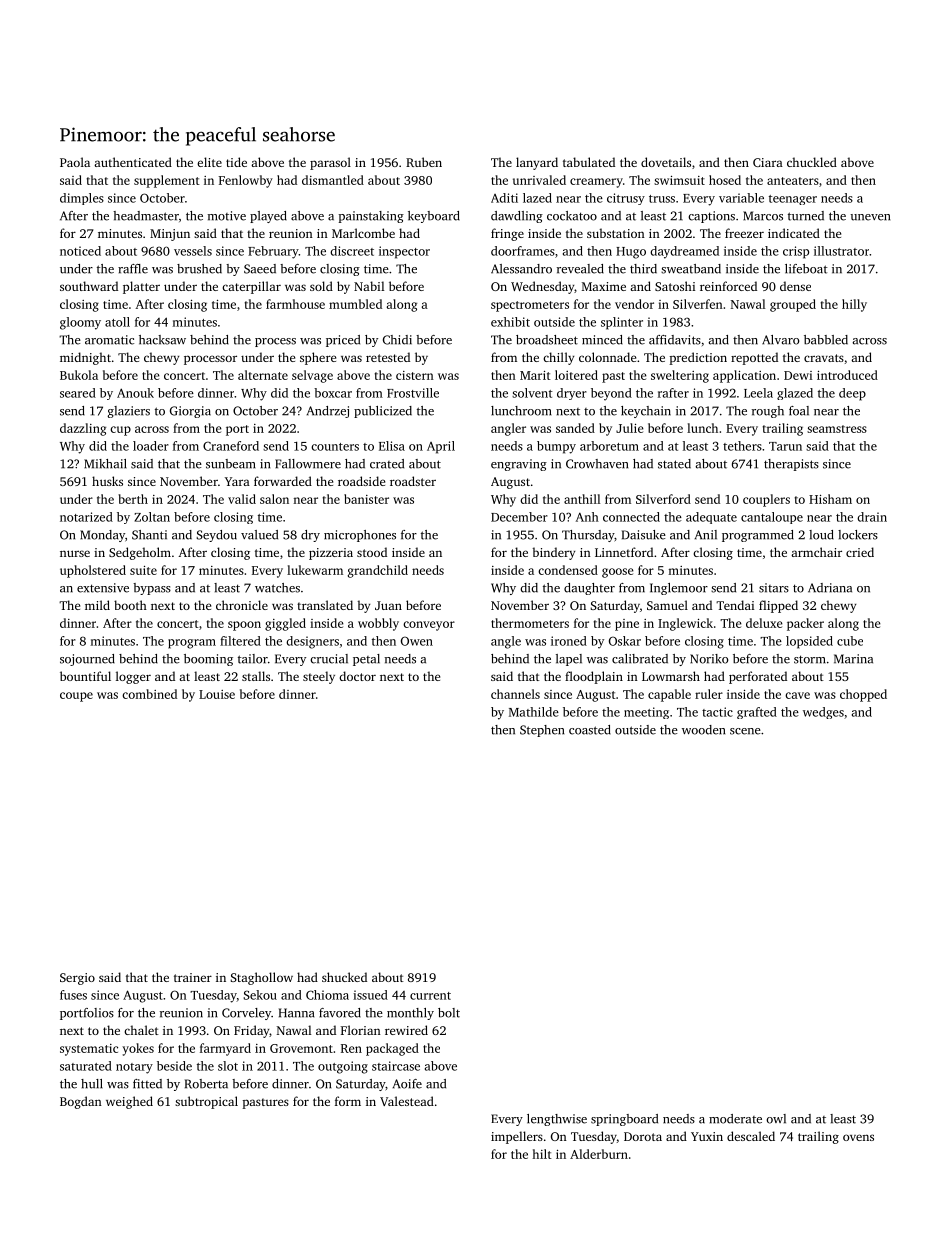  Describe the element at coordinates (590, 730) in the screenshot. I see `coasted` at that location.
